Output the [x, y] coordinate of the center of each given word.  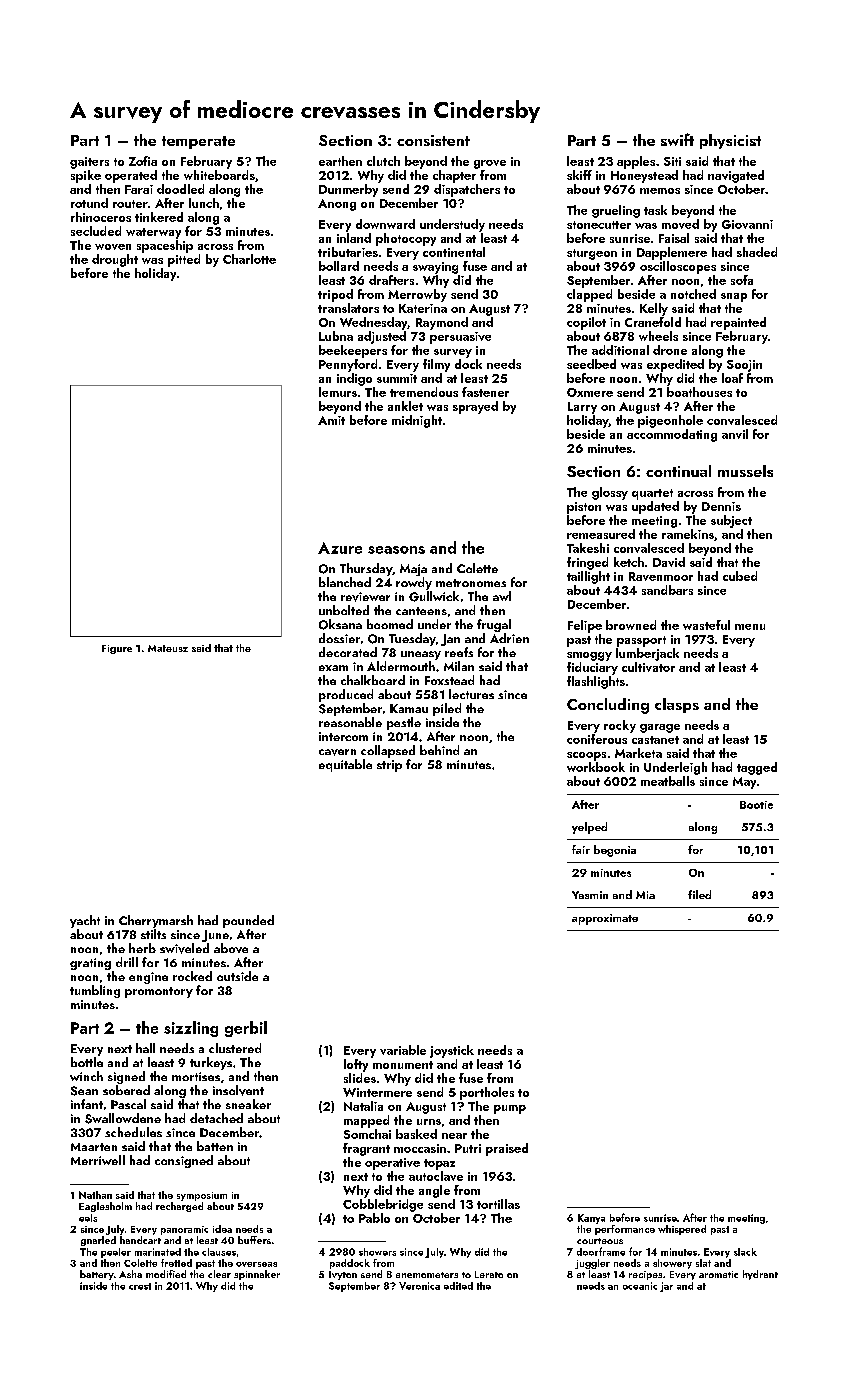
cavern [337, 752]
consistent [433, 140]
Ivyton [343, 1275]
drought [115, 260]
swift [677, 139]
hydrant [760, 1275]
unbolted [344, 610]
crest [140, 1286]
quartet [652, 494]
